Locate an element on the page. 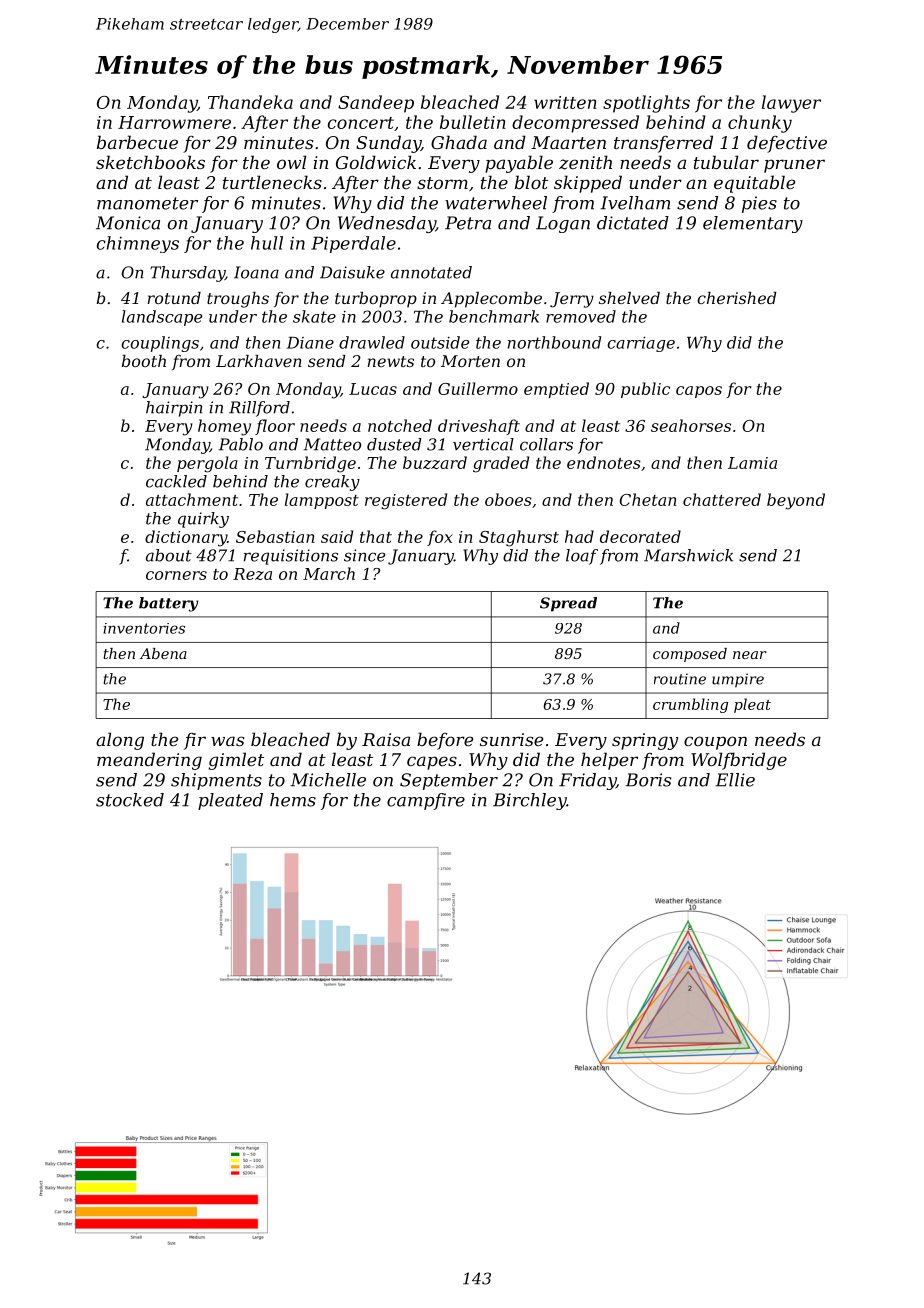 The height and width of the page is (1308, 924). defective is located at coordinates (787, 144).
